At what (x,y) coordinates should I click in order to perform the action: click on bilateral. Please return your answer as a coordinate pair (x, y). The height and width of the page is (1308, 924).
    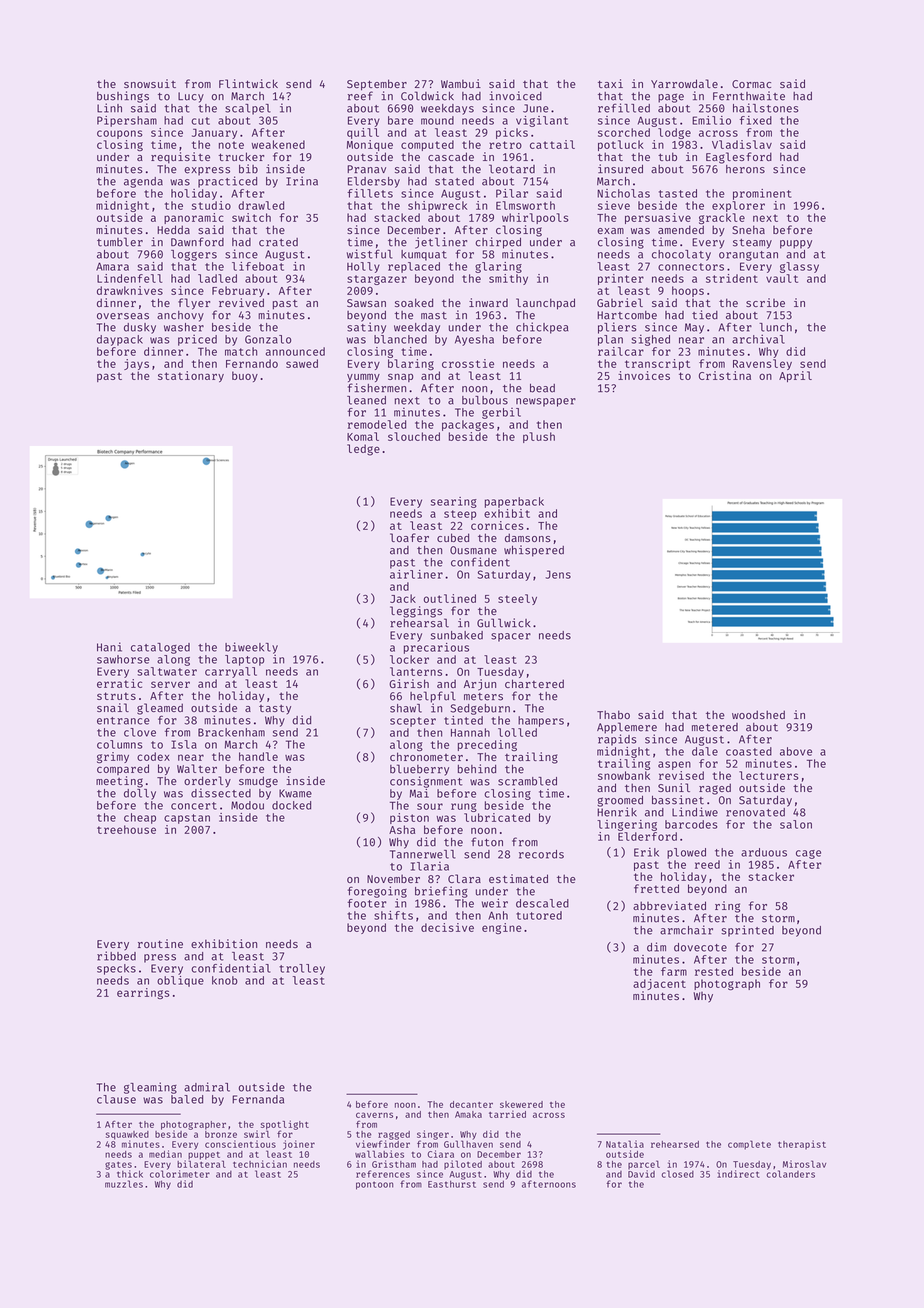
    Looking at the image, I should click on (201, 1164).
